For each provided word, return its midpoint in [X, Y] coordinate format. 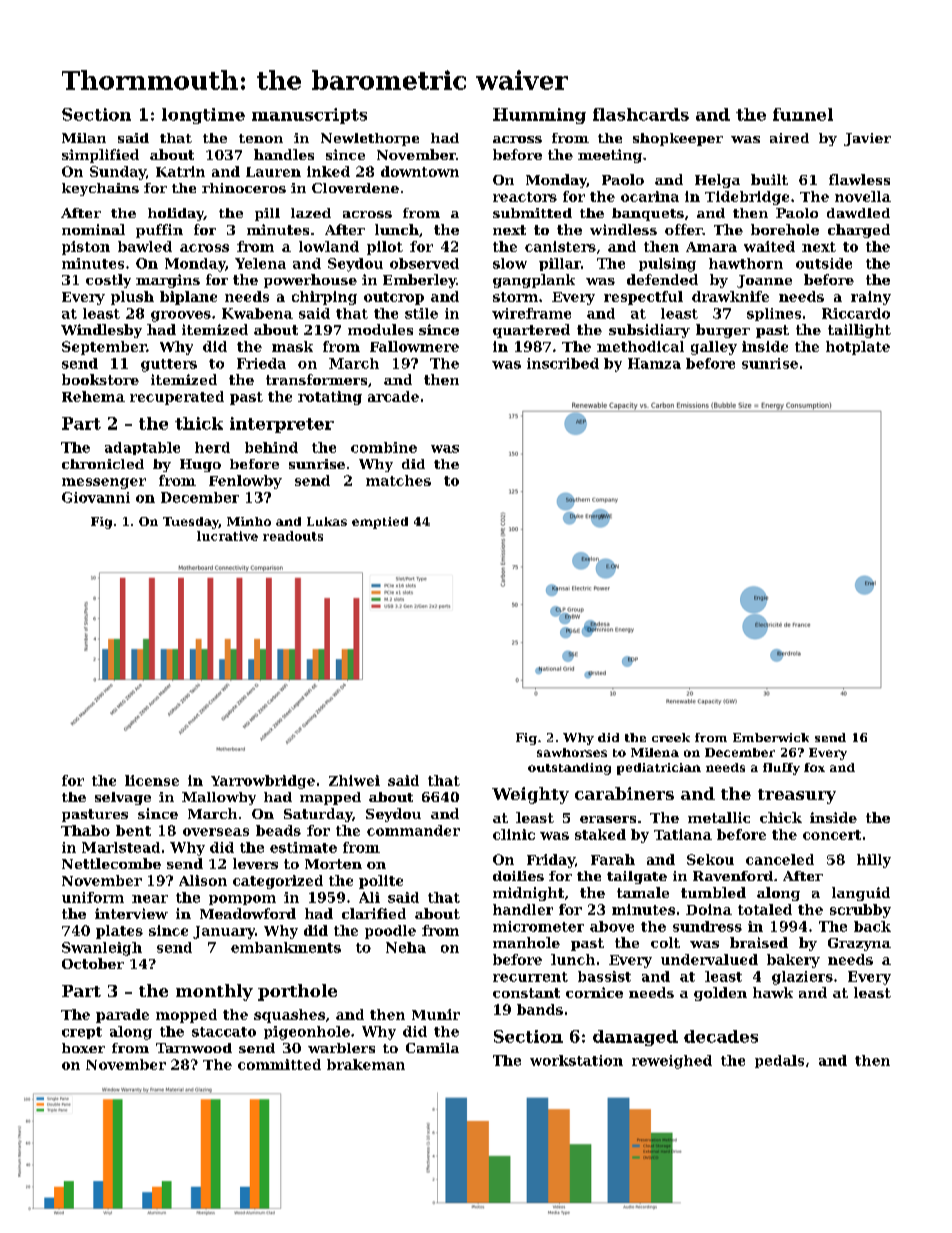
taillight [859, 331]
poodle [390, 932]
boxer [83, 1048]
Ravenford [733, 876]
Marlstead [121, 847]
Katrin [180, 171]
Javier [867, 139]
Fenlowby [245, 482]
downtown [420, 171]
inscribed [563, 363]
